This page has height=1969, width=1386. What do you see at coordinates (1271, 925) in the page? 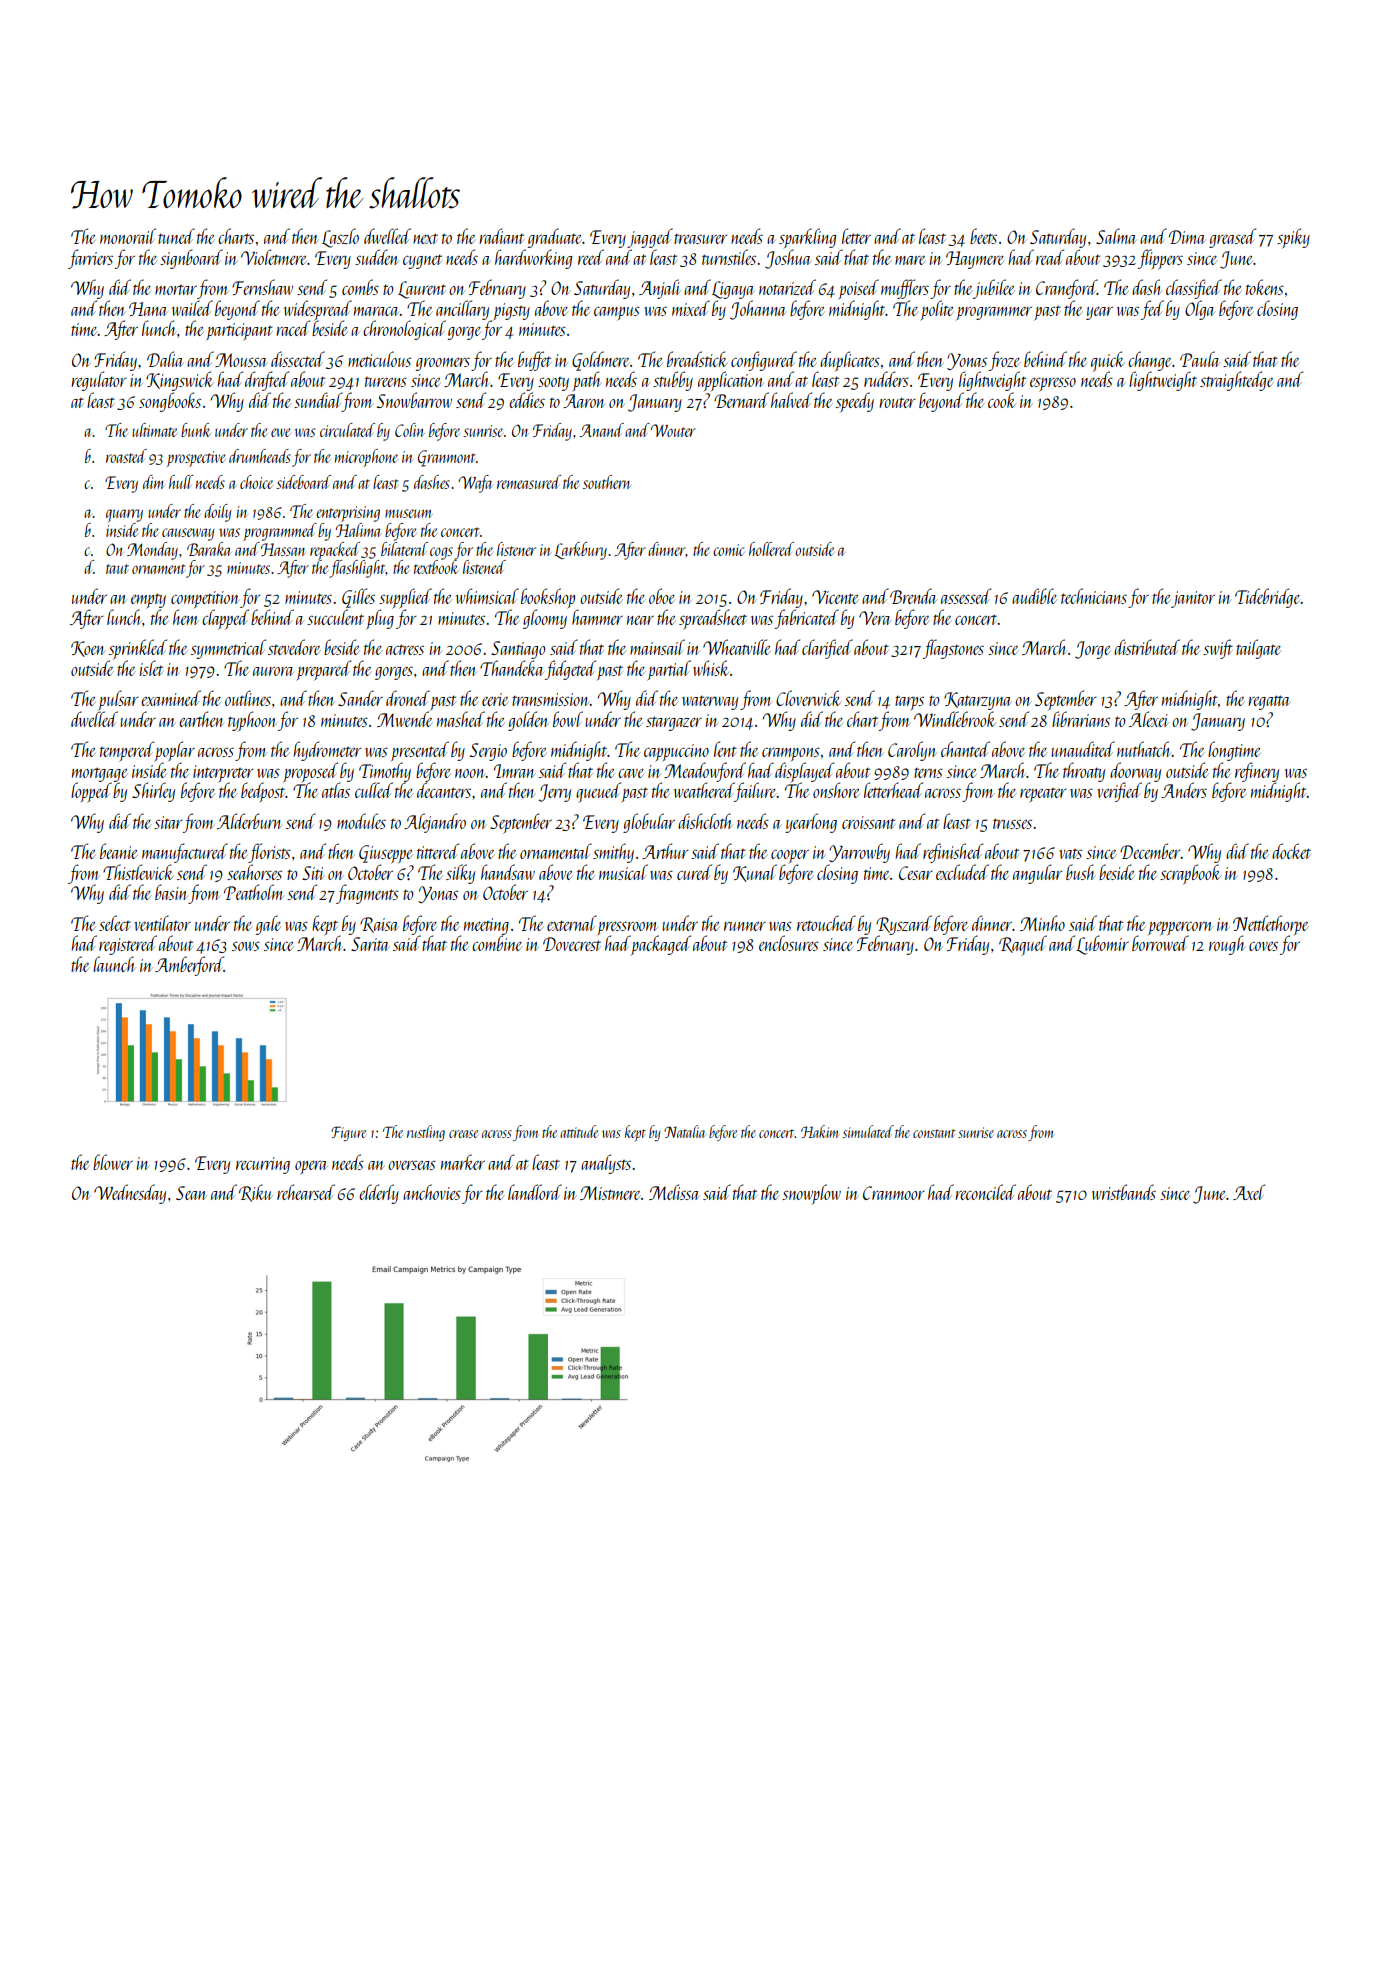
I see `Nettlethorpe` at bounding box center [1271, 925].
